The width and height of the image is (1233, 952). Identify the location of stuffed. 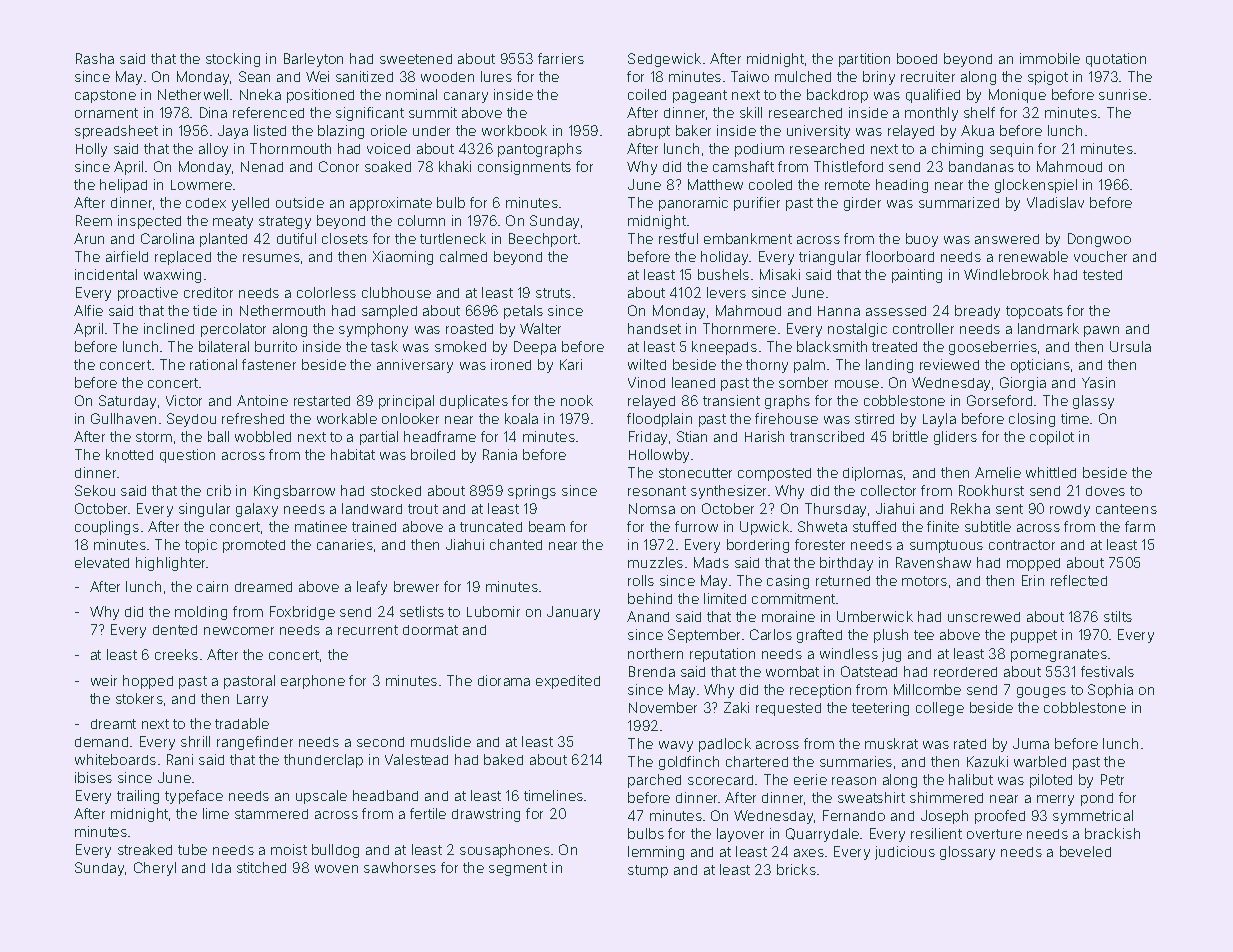
(874, 526).
